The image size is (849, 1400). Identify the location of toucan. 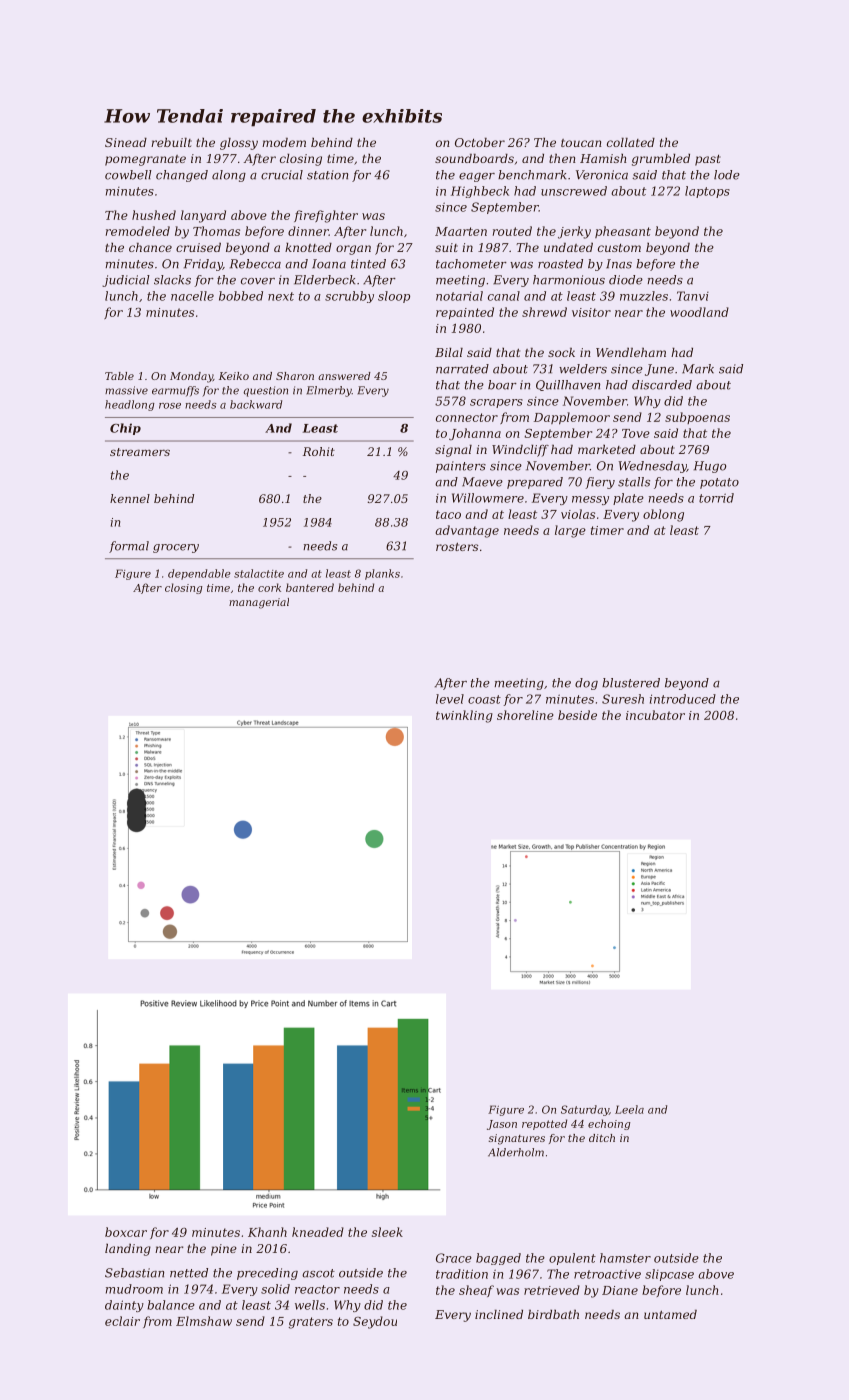
(581, 143).
